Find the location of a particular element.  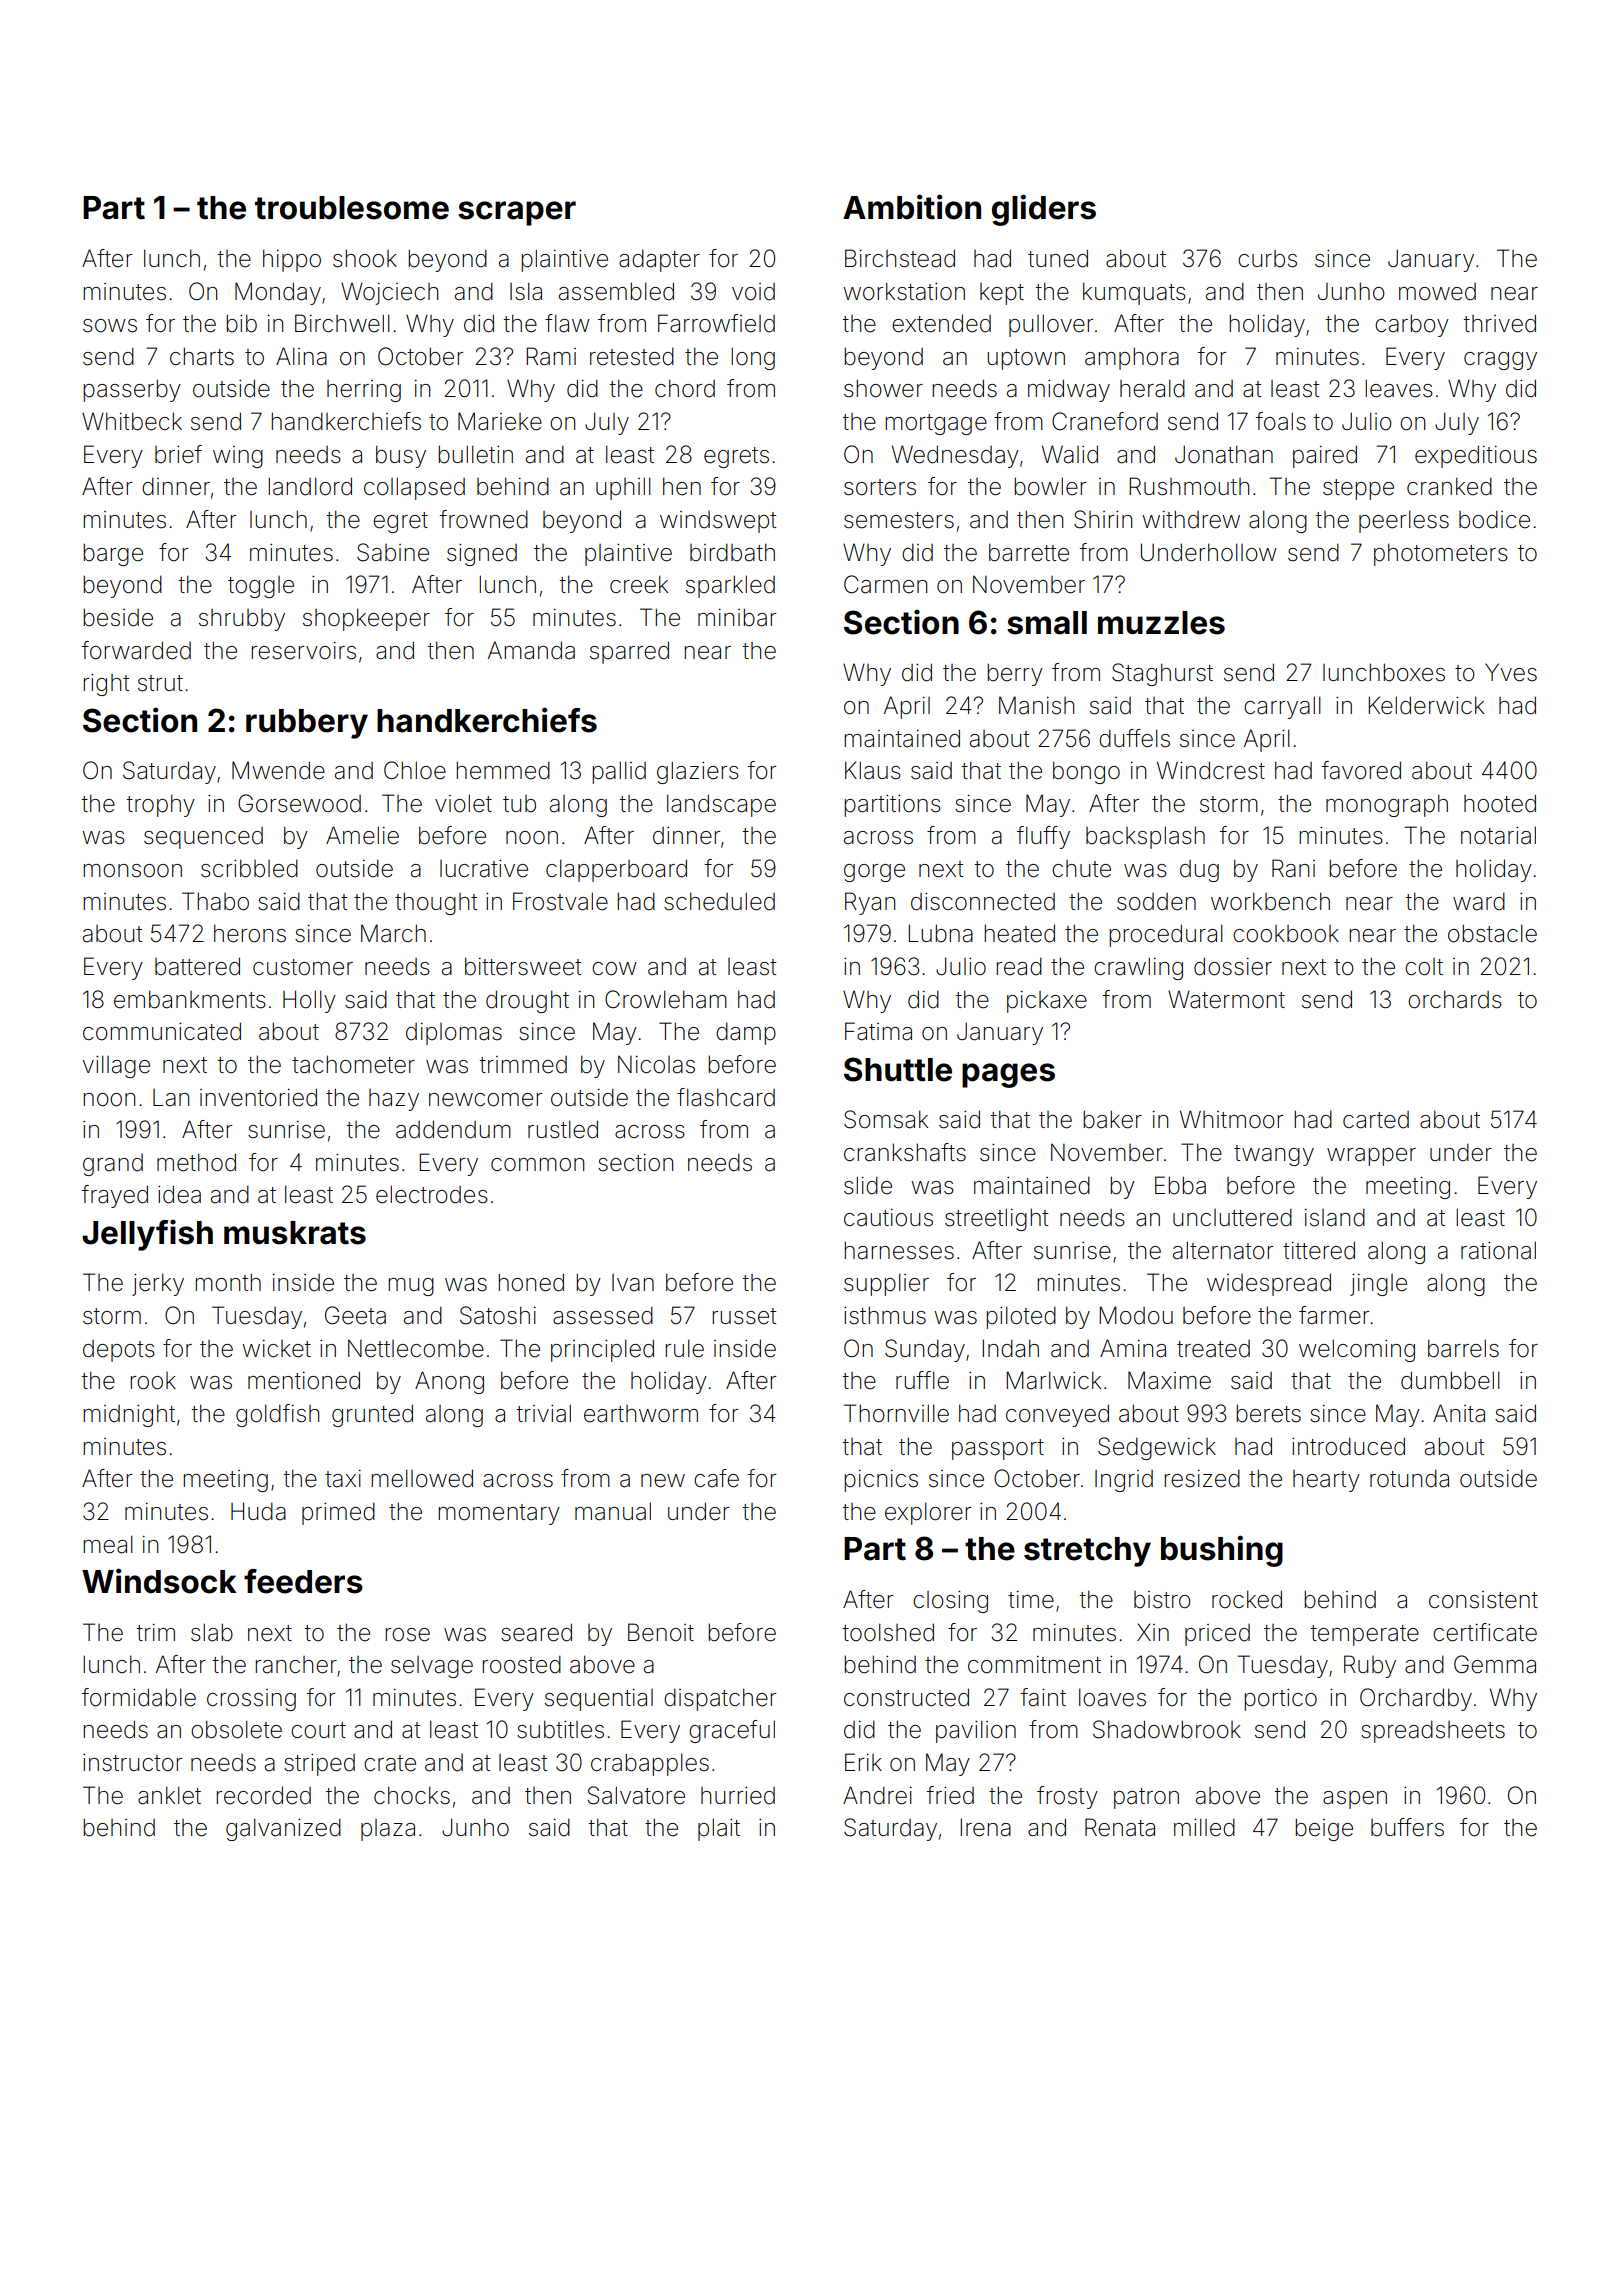

barrels is located at coordinates (1463, 1348).
